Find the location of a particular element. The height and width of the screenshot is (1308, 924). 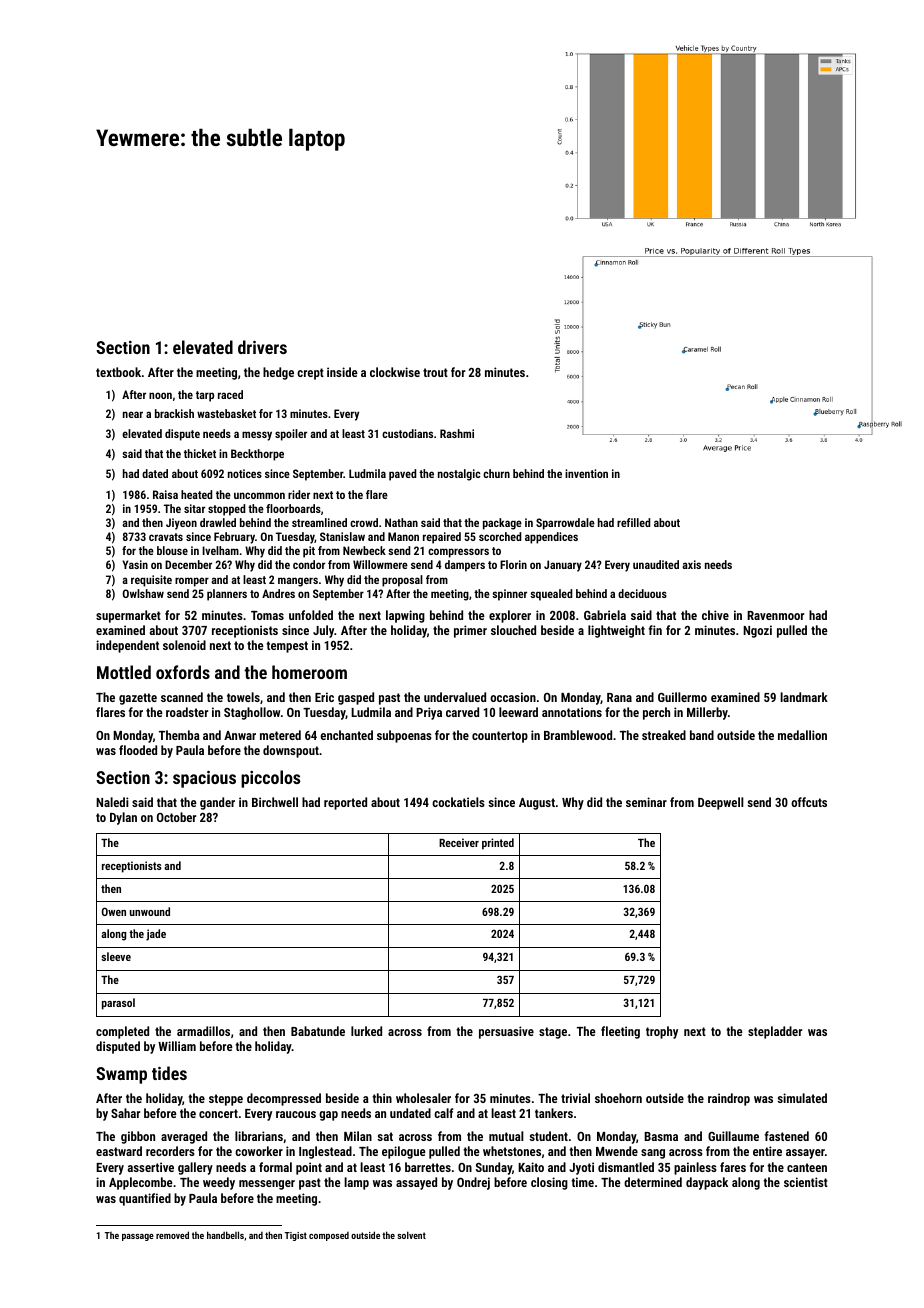

thin is located at coordinates (382, 1098).
